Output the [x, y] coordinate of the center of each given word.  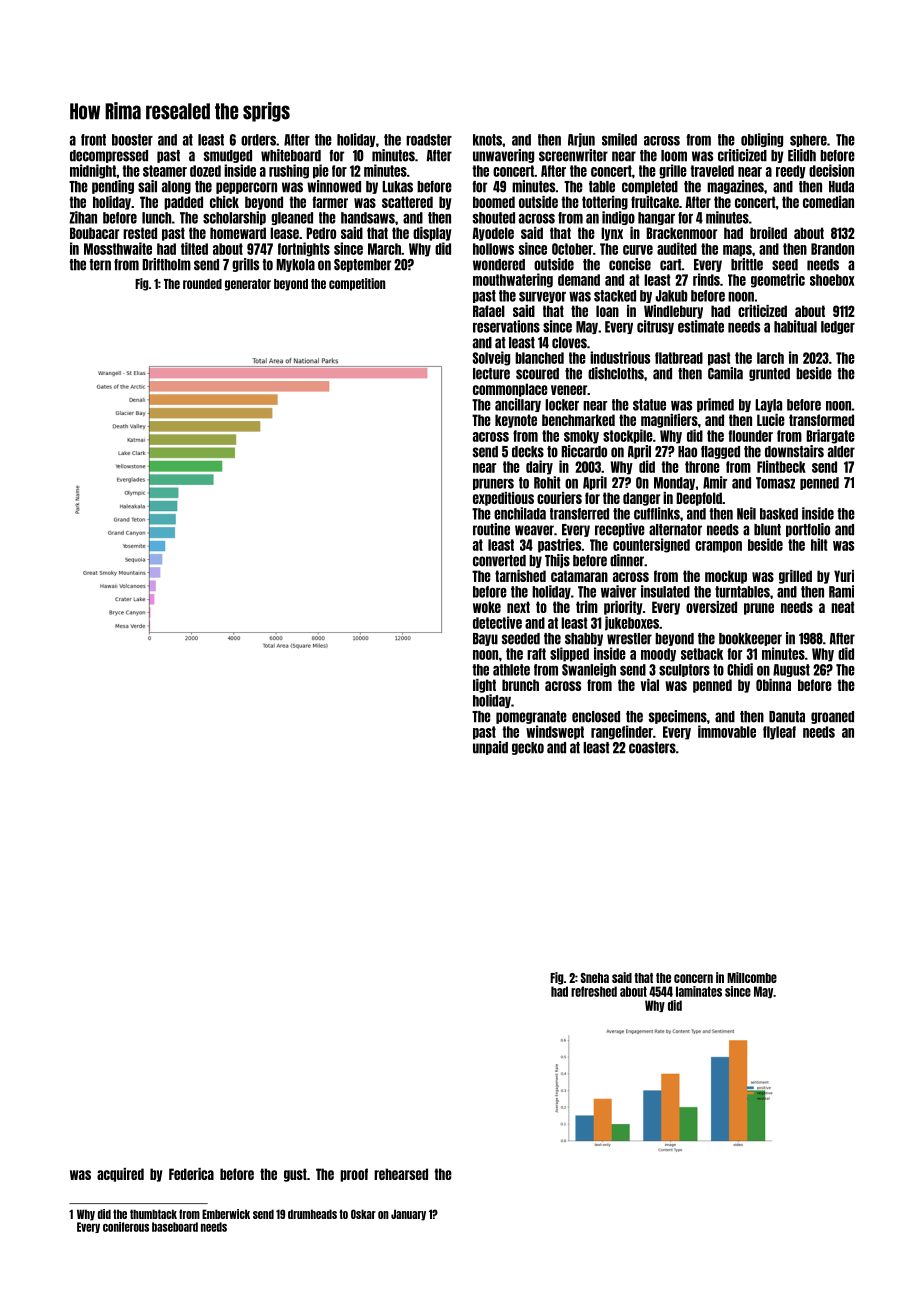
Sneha [595, 978]
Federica [191, 1174]
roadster [429, 140]
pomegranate [531, 717]
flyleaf [779, 733]
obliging [762, 140]
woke [487, 607]
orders [258, 140]
